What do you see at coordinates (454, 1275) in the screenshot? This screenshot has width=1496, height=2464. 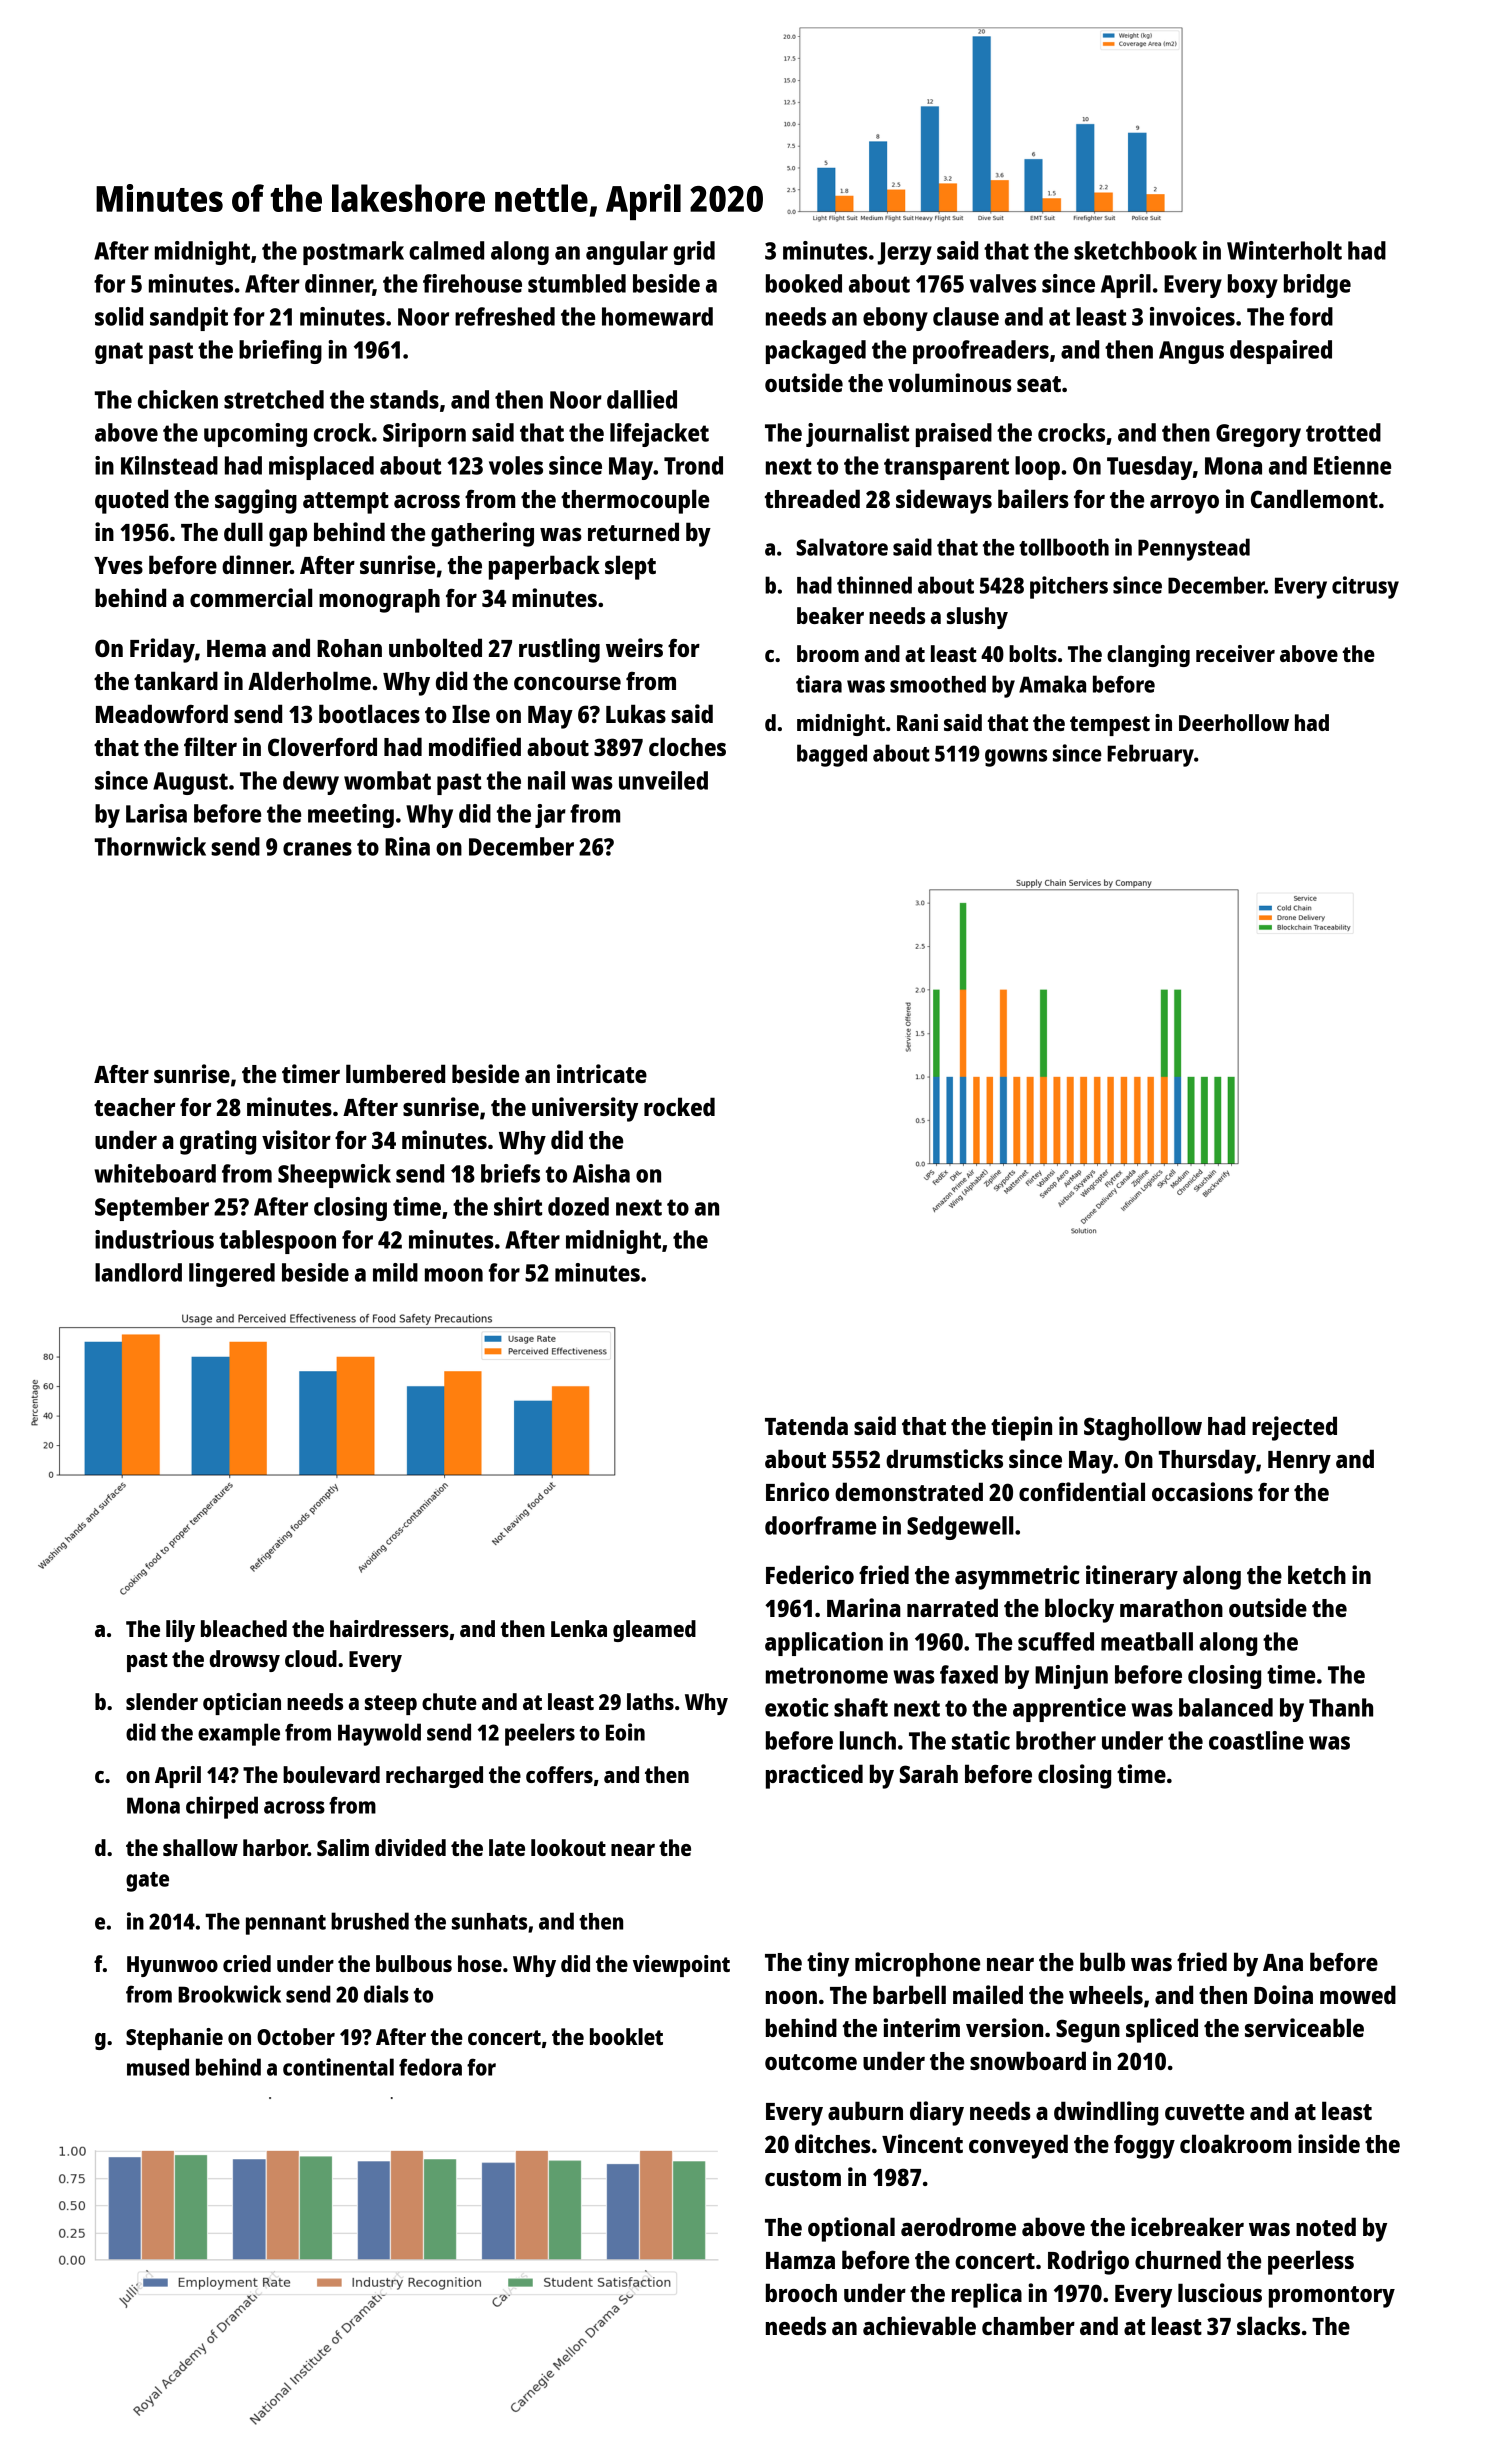 I see `moon` at bounding box center [454, 1275].
